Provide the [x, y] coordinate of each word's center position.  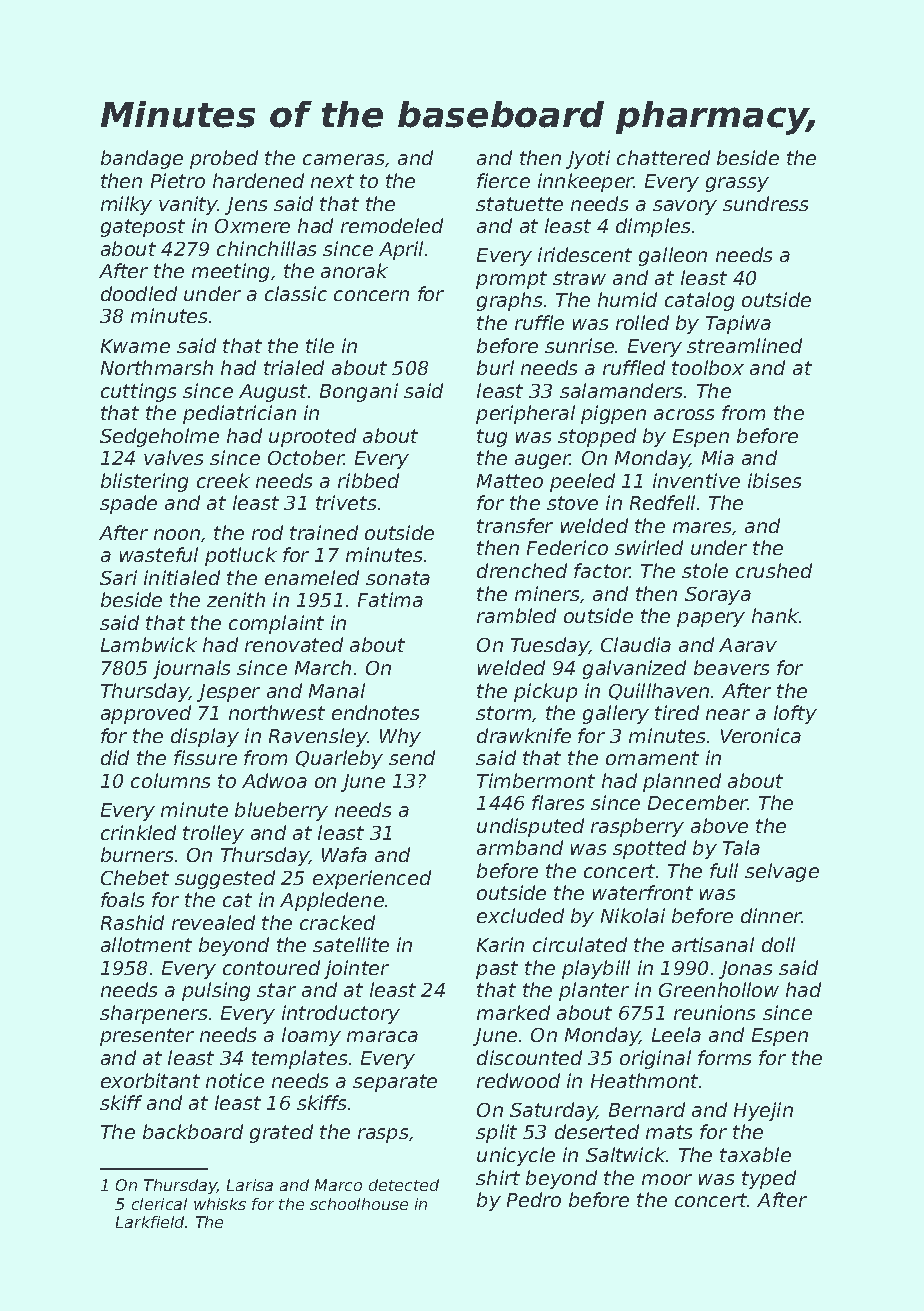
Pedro [534, 1199]
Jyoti [588, 159]
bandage [142, 159]
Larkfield [150, 1222]
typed [769, 1179]
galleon [673, 256]
